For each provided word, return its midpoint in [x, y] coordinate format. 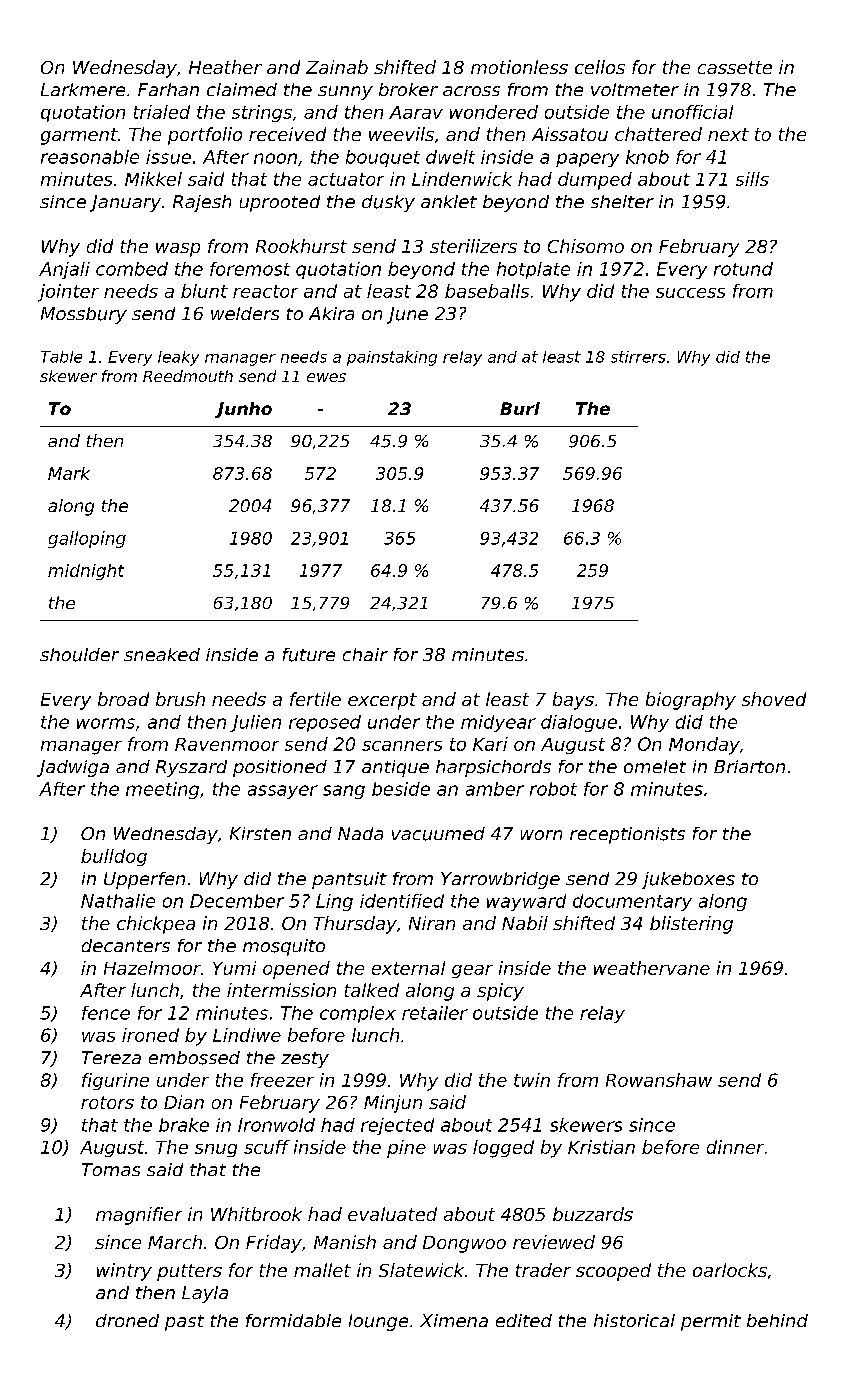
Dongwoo [464, 1244]
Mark [69, 473]
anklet [449, 201]
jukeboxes [688, 880]
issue [168, 157]
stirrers [638, 357]
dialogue [579, 723]
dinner [735, 1147]
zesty [305, 1060]
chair [365, 654]
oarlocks [730, 1270]
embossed [194, 1058]
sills [752, 179]
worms [106, 723]
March [175, 1242]
